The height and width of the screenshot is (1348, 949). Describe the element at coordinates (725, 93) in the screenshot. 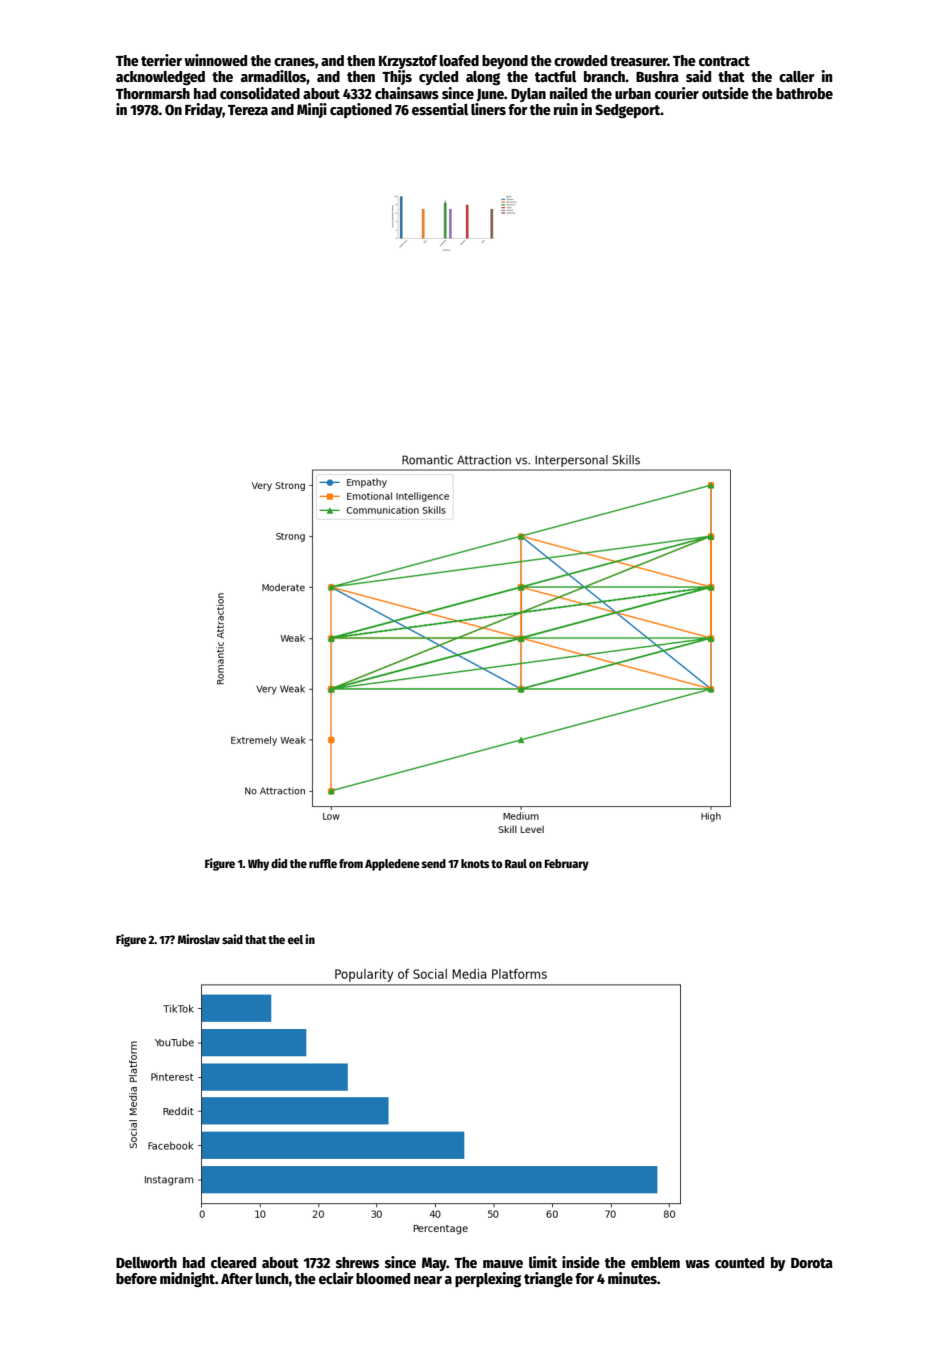

I see `outside` at that location.
